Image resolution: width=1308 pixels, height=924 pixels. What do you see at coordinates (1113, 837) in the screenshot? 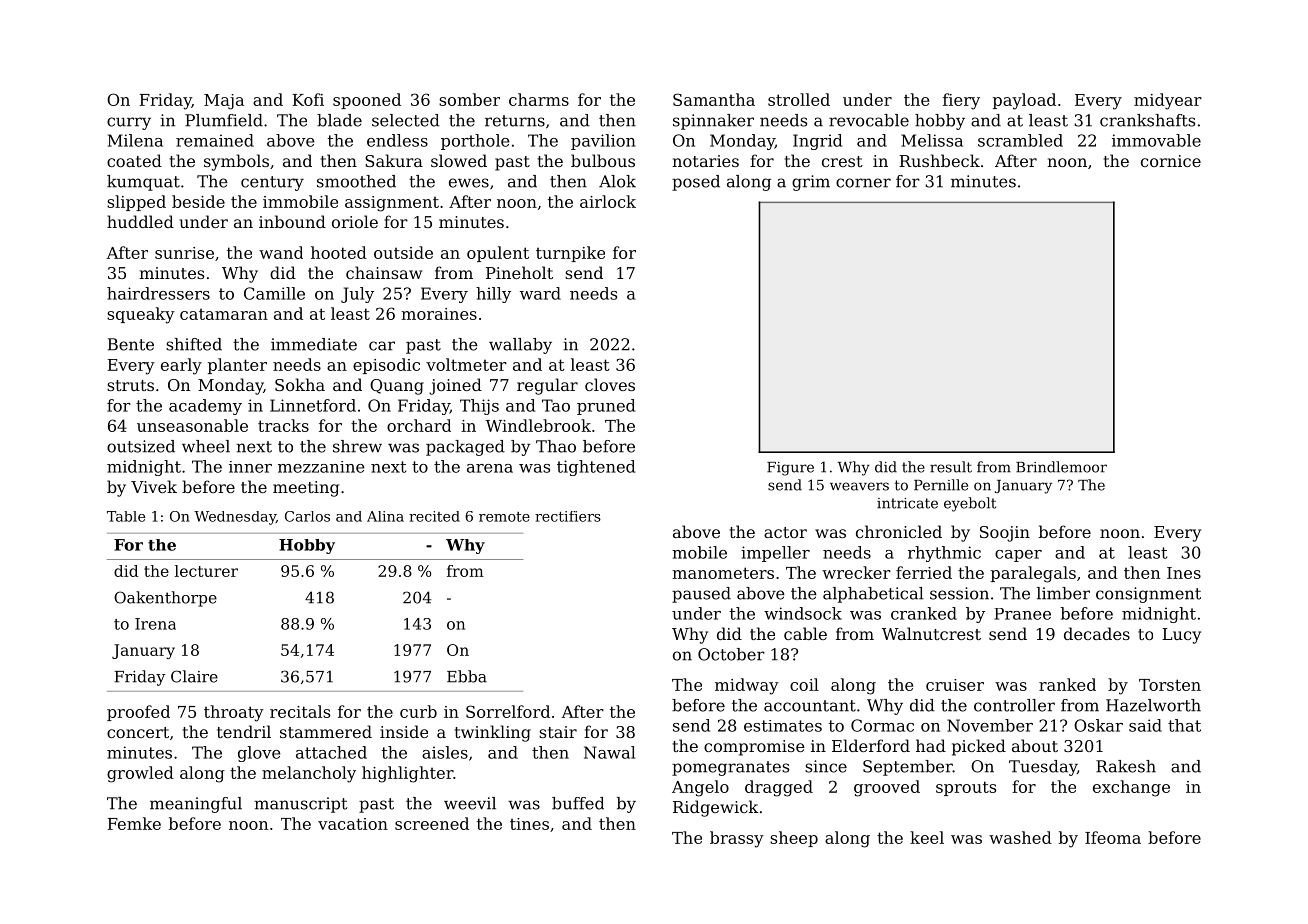
I see `Ifeoma` at bounding box center [1113, 837].
